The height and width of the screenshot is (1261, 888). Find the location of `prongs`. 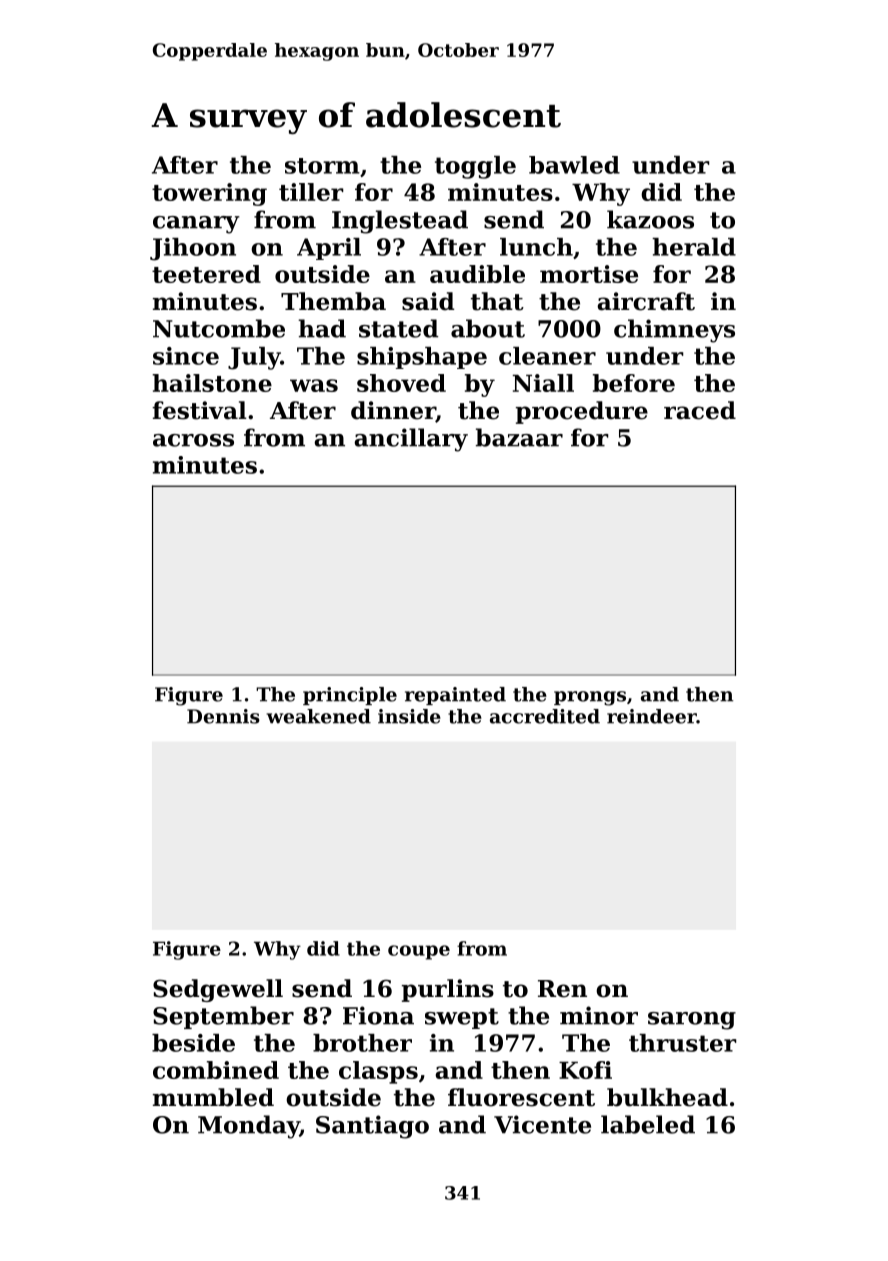

prongs is located at coordinates (590, 698).
